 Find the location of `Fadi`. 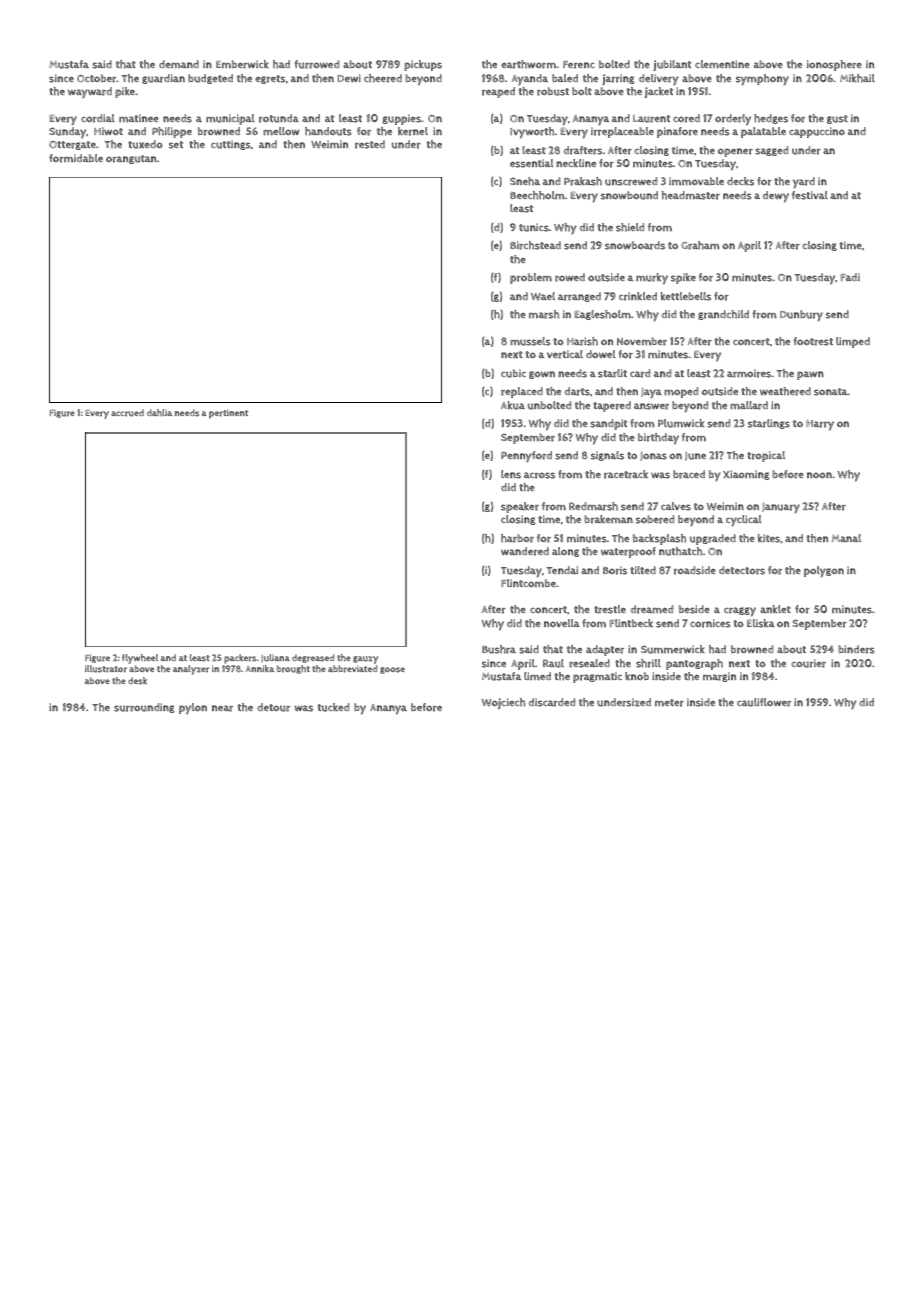

Fadi is located at coordinates (850, 277).
